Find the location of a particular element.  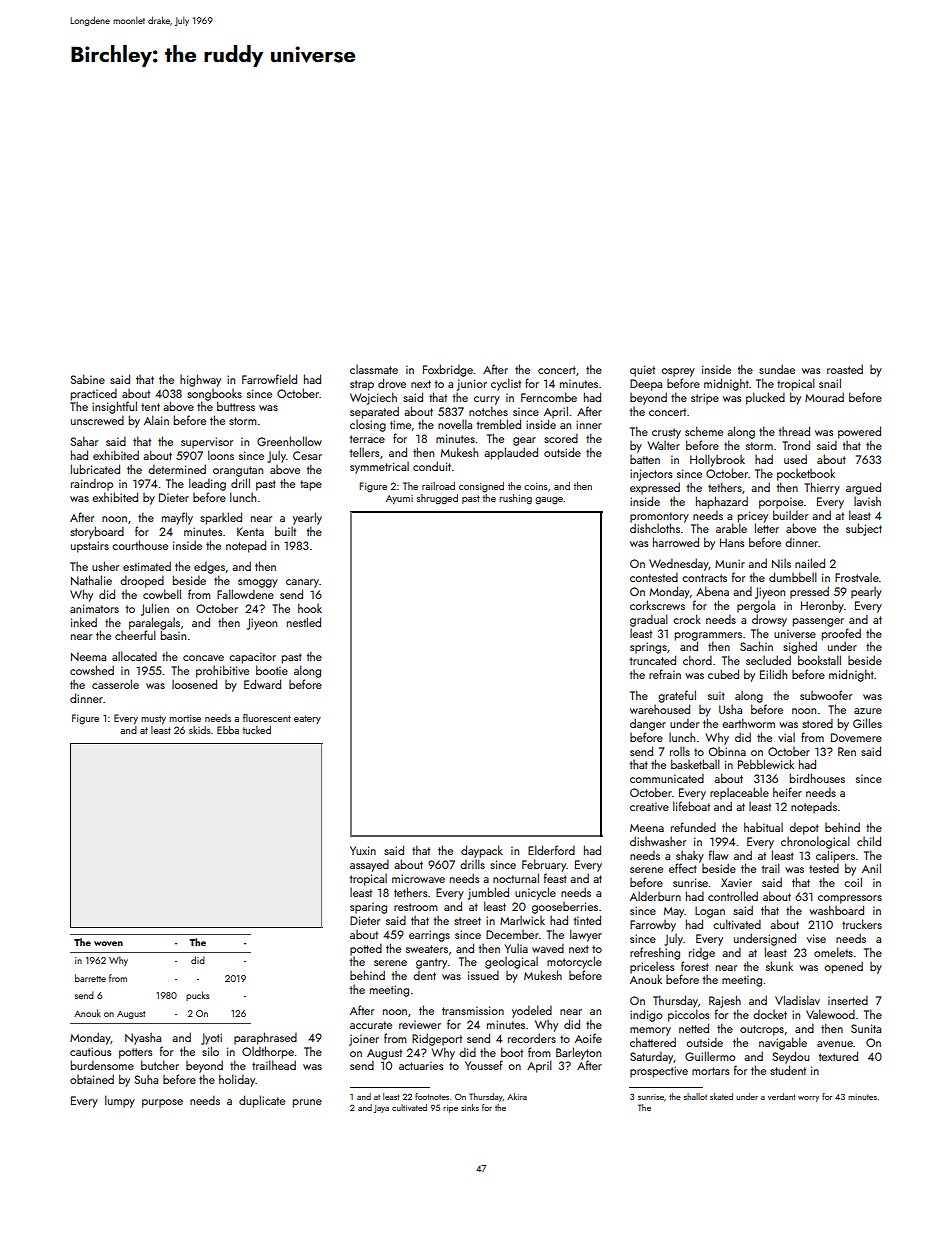

scheme is located at coordinates (704, 431).
